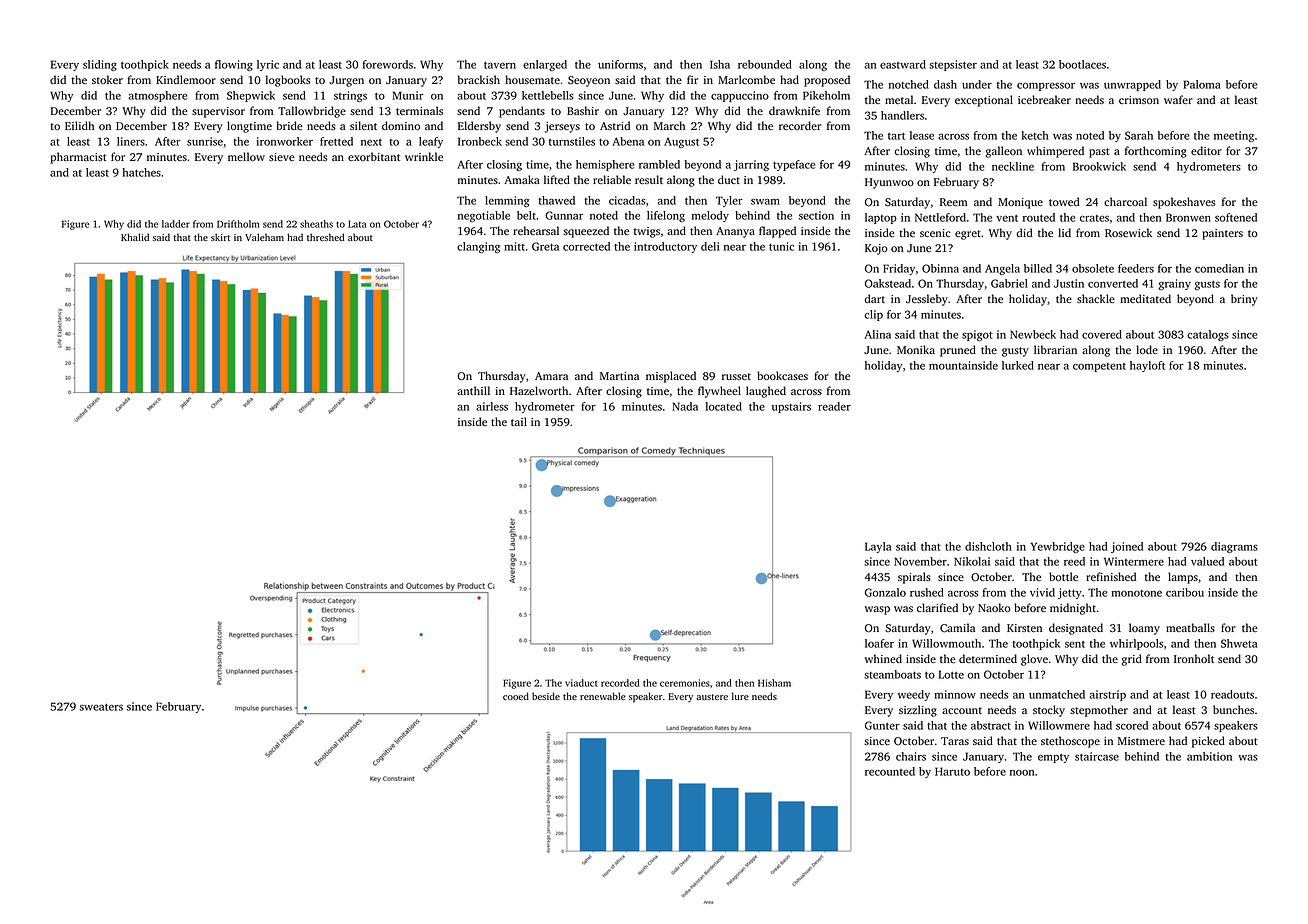 This document has height=924, width=1308. What do you see at coordinates (519, 421) in the document?
I see `tail` at bounding box center [519, 421].
